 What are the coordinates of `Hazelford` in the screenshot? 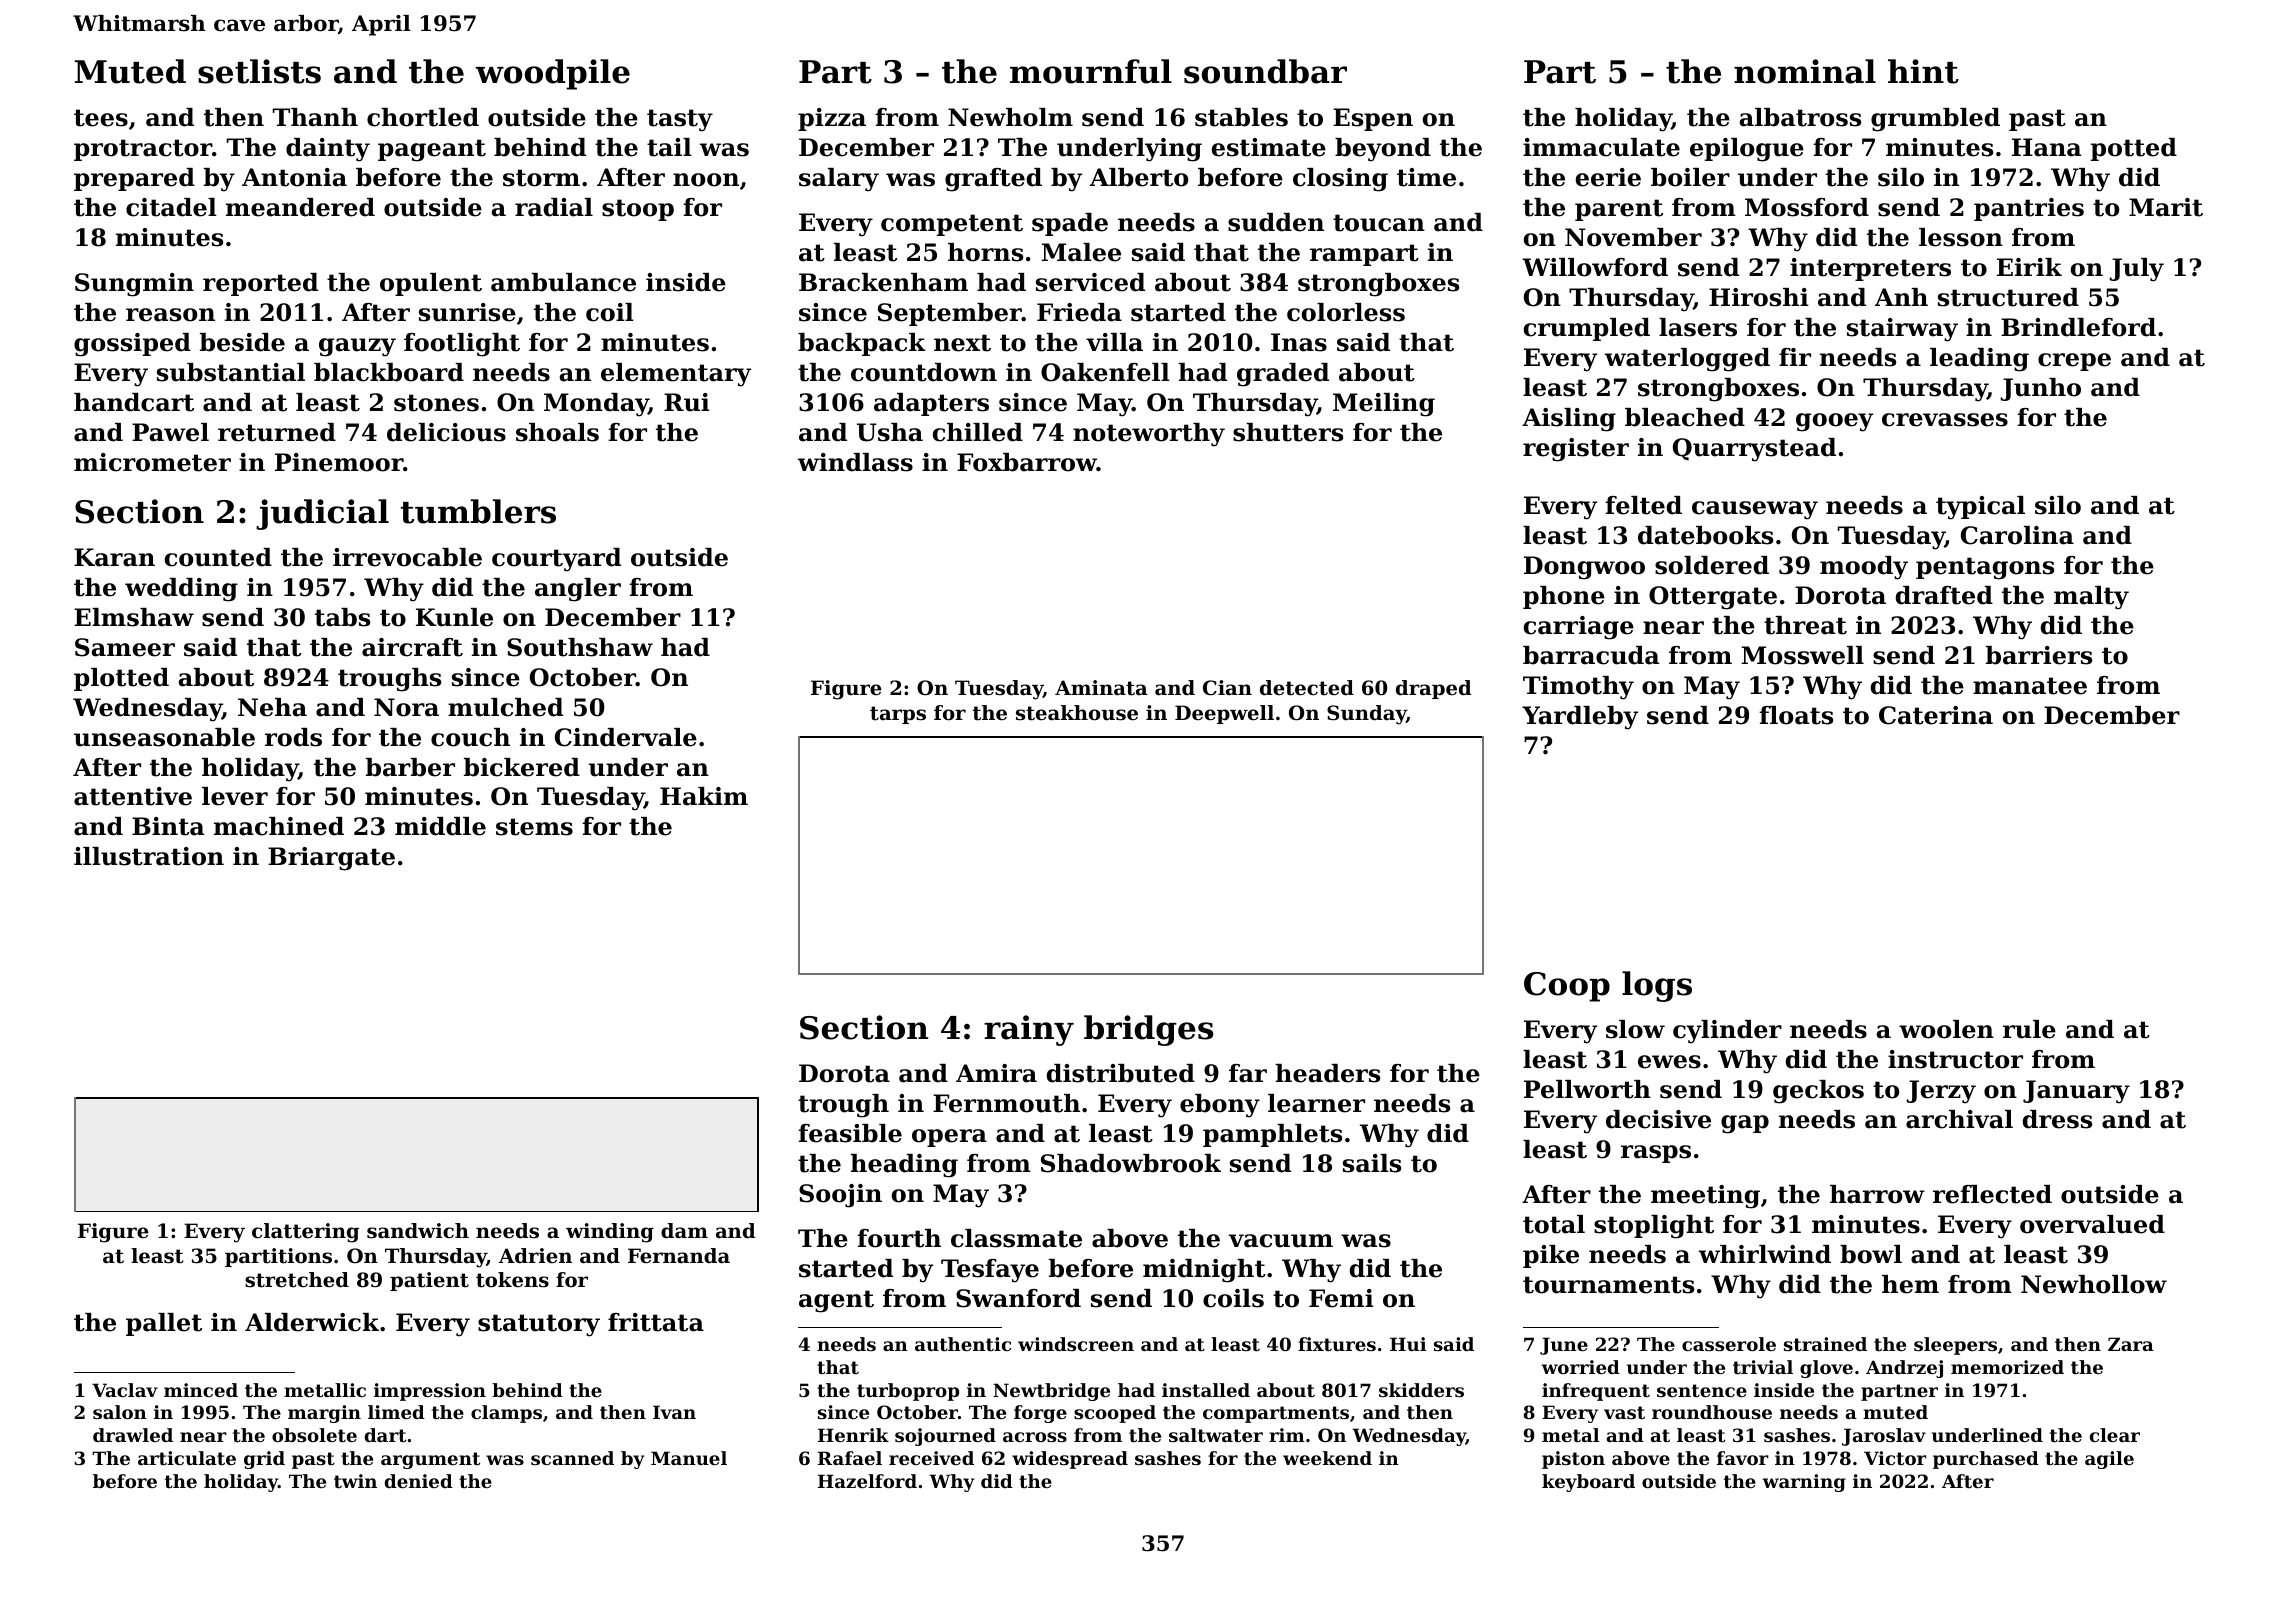 It's located at (867, 1481).
